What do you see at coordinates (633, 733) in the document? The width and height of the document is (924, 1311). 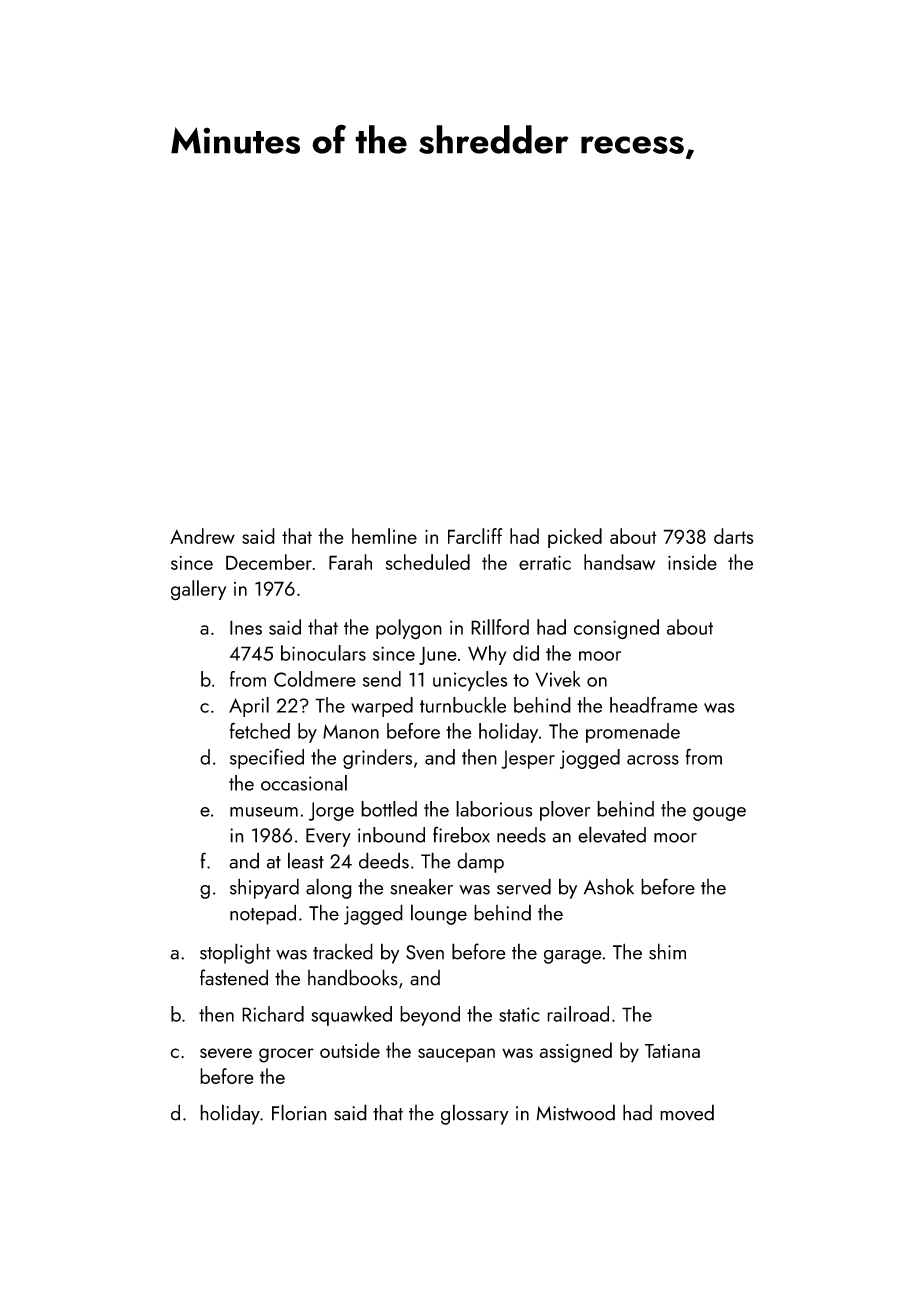 I see `promenade` at bounding box center [633, 733].
